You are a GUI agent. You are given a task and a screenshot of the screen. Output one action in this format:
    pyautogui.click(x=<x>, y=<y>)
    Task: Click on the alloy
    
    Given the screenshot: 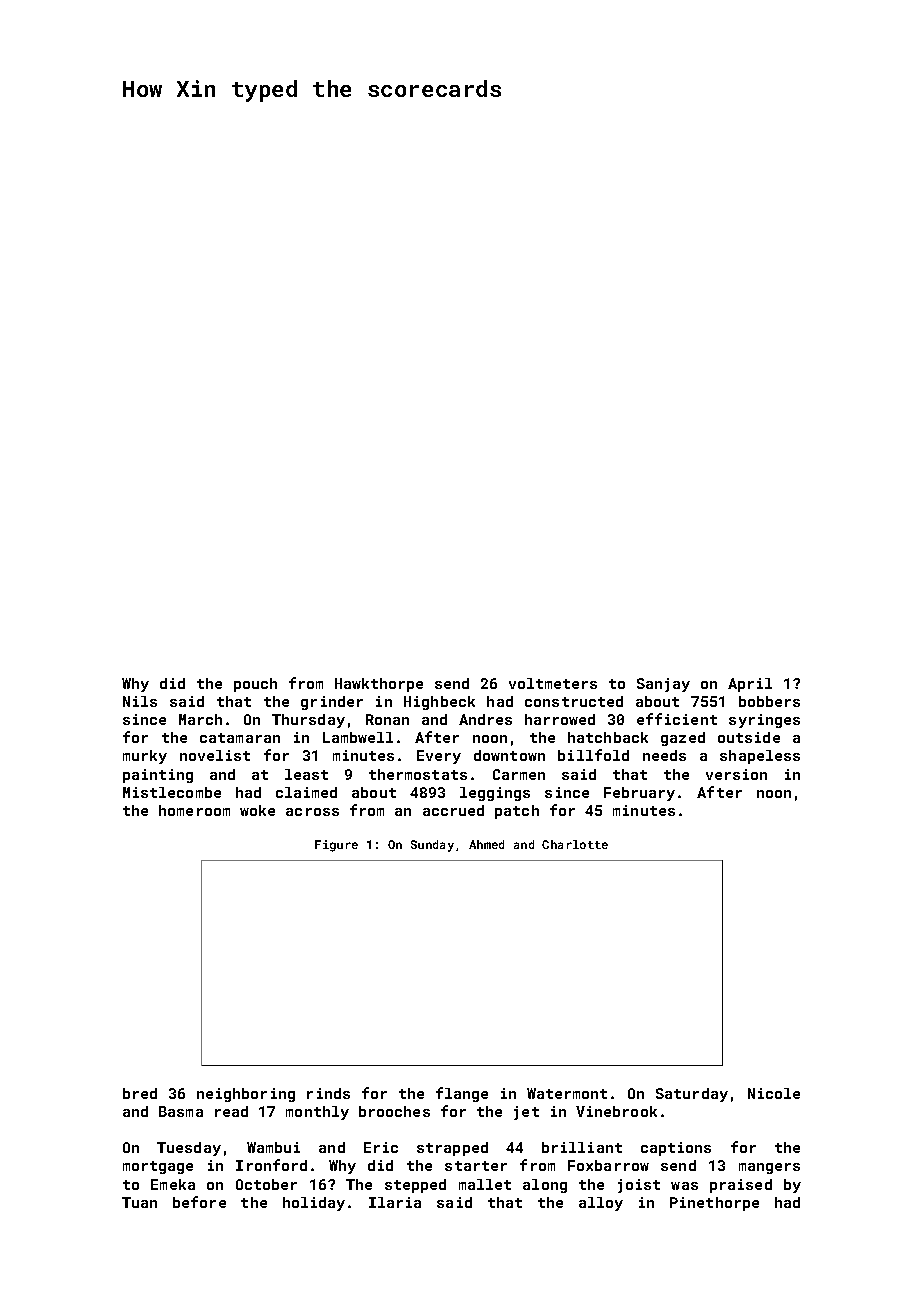 What is the action you would take?
    pyautogui.click(x=601, y=1204)
